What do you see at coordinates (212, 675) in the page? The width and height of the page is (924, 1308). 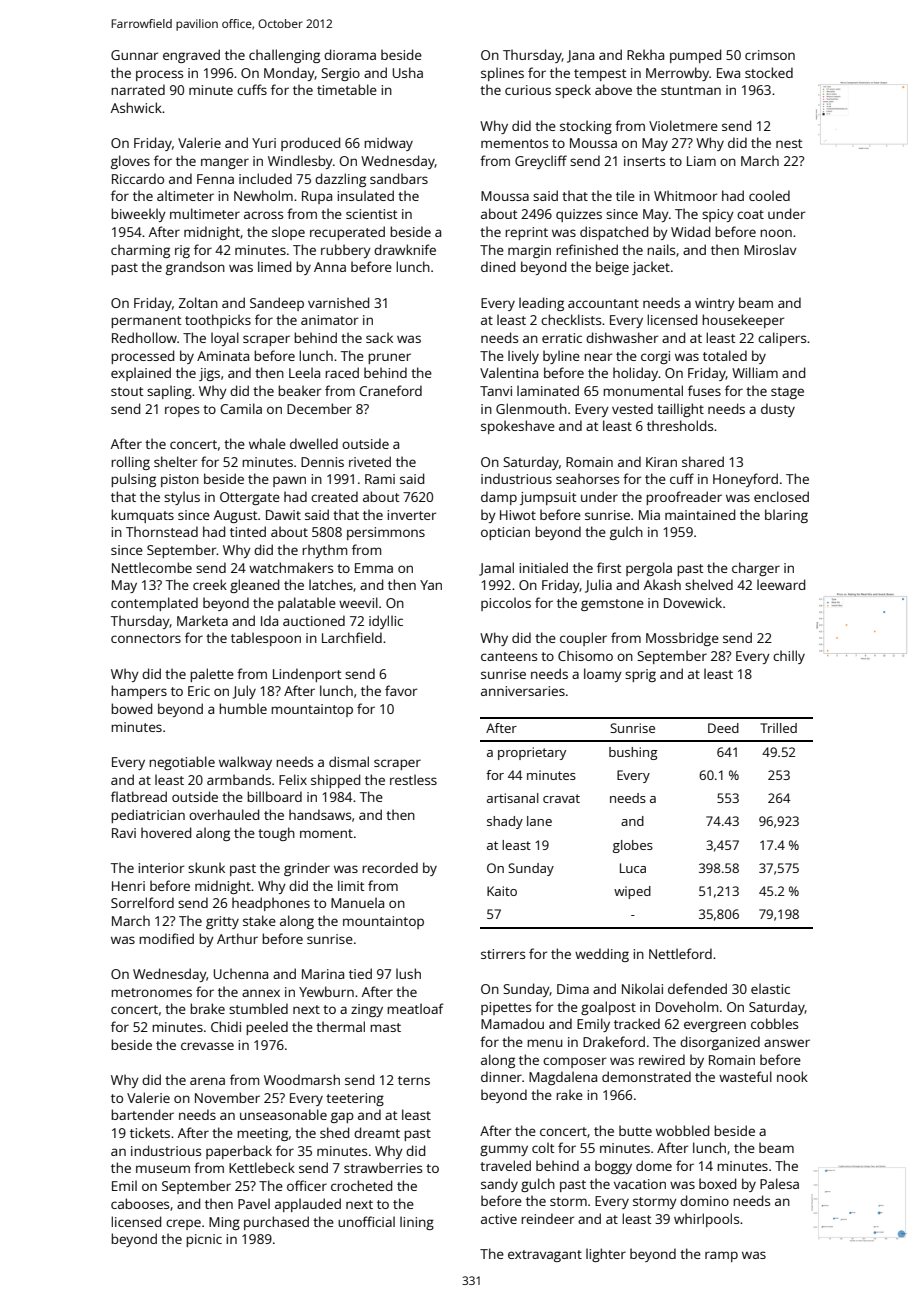 I see `palette` at bounding box center [212, 675].
